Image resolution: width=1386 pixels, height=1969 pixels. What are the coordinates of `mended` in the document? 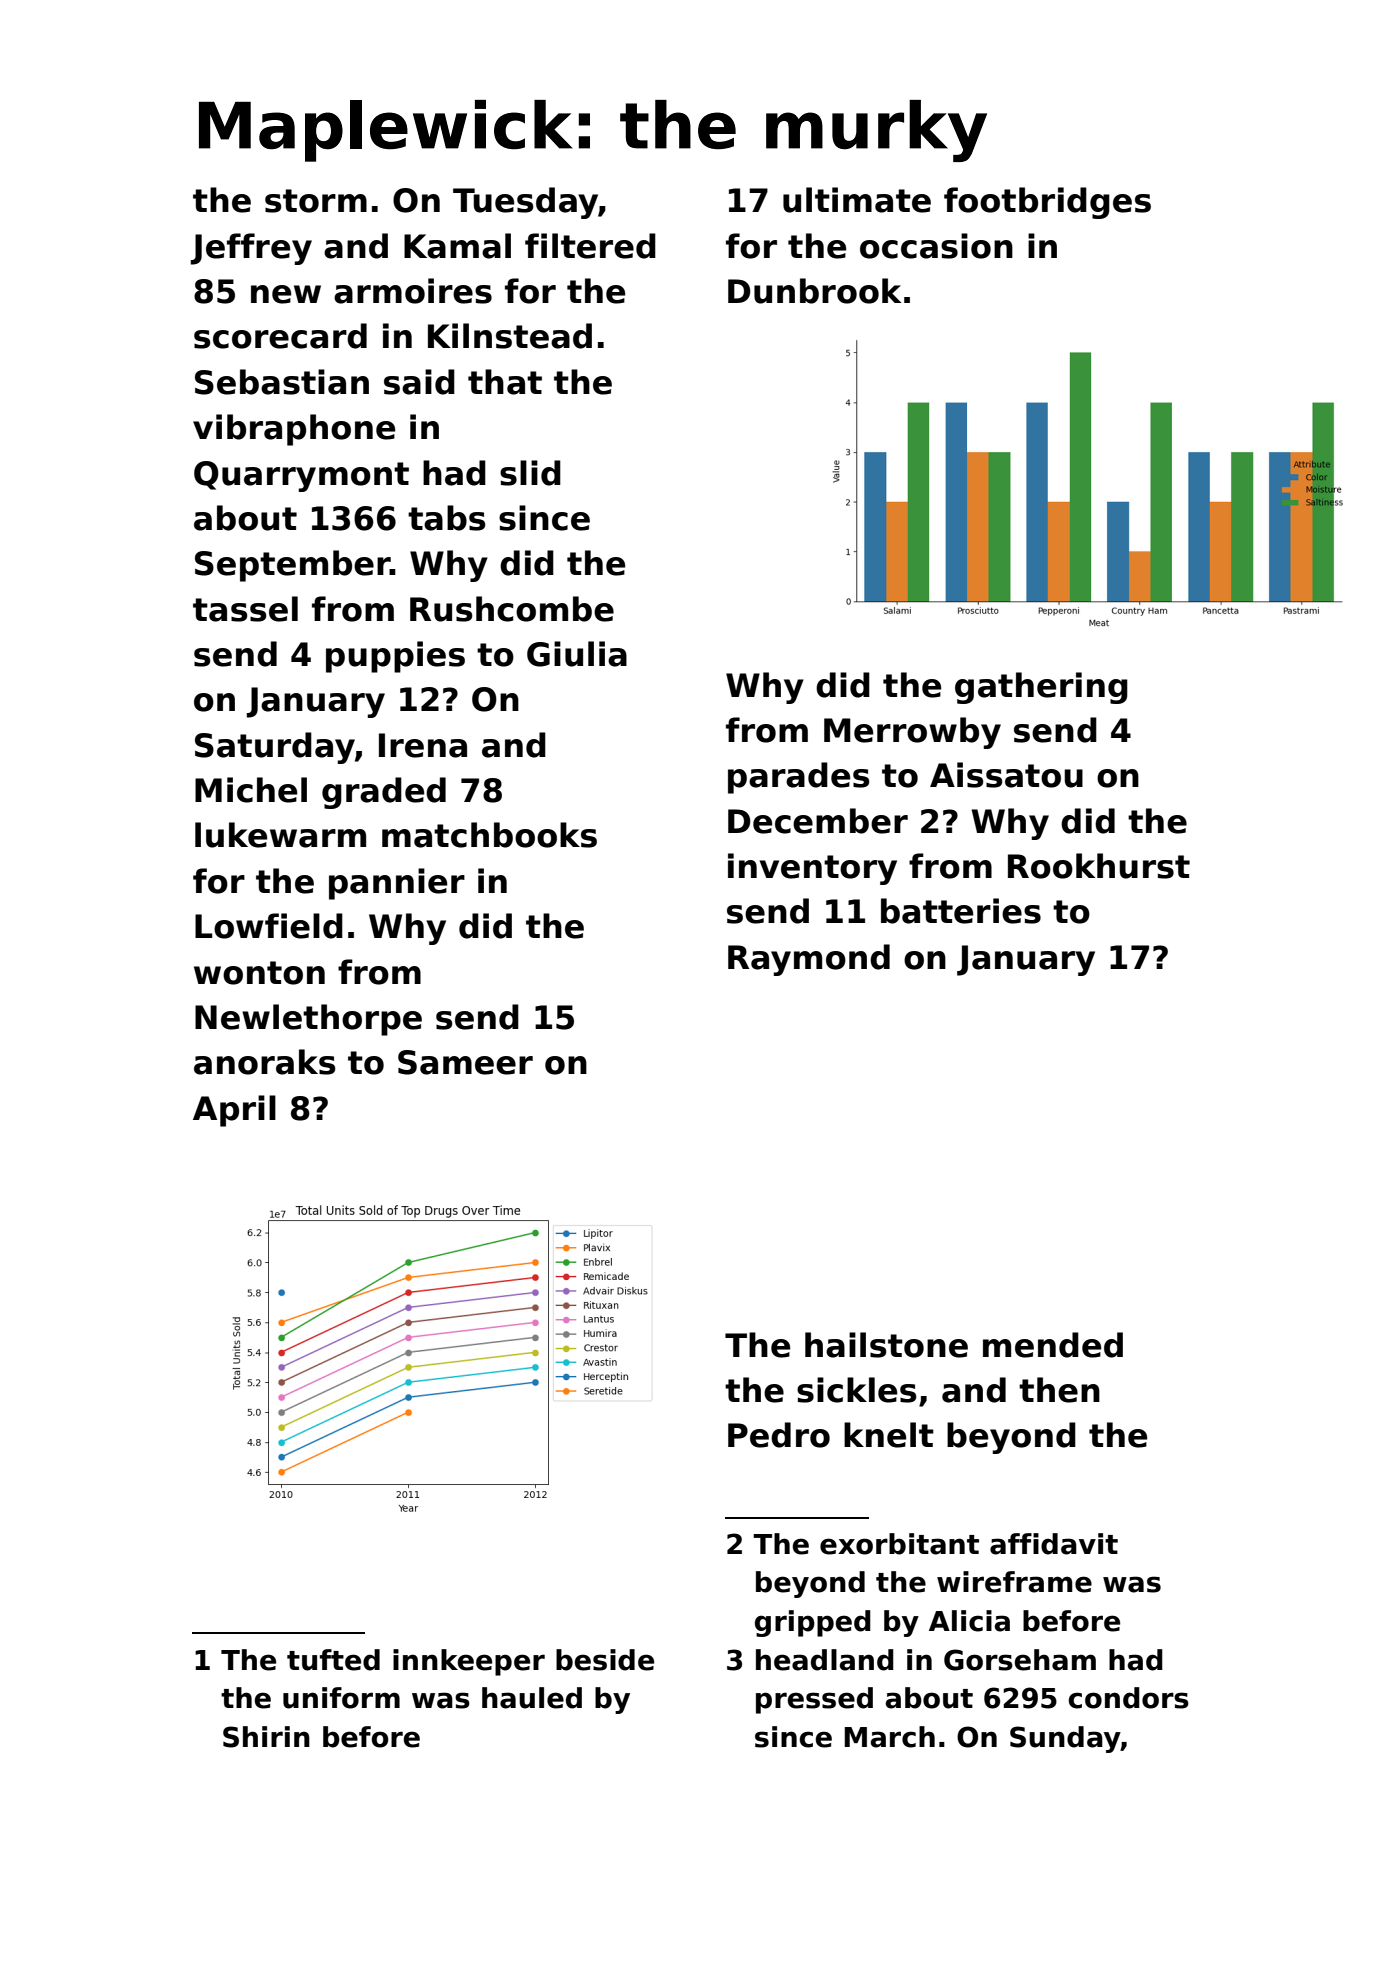 It's located at (1053, 1345).
